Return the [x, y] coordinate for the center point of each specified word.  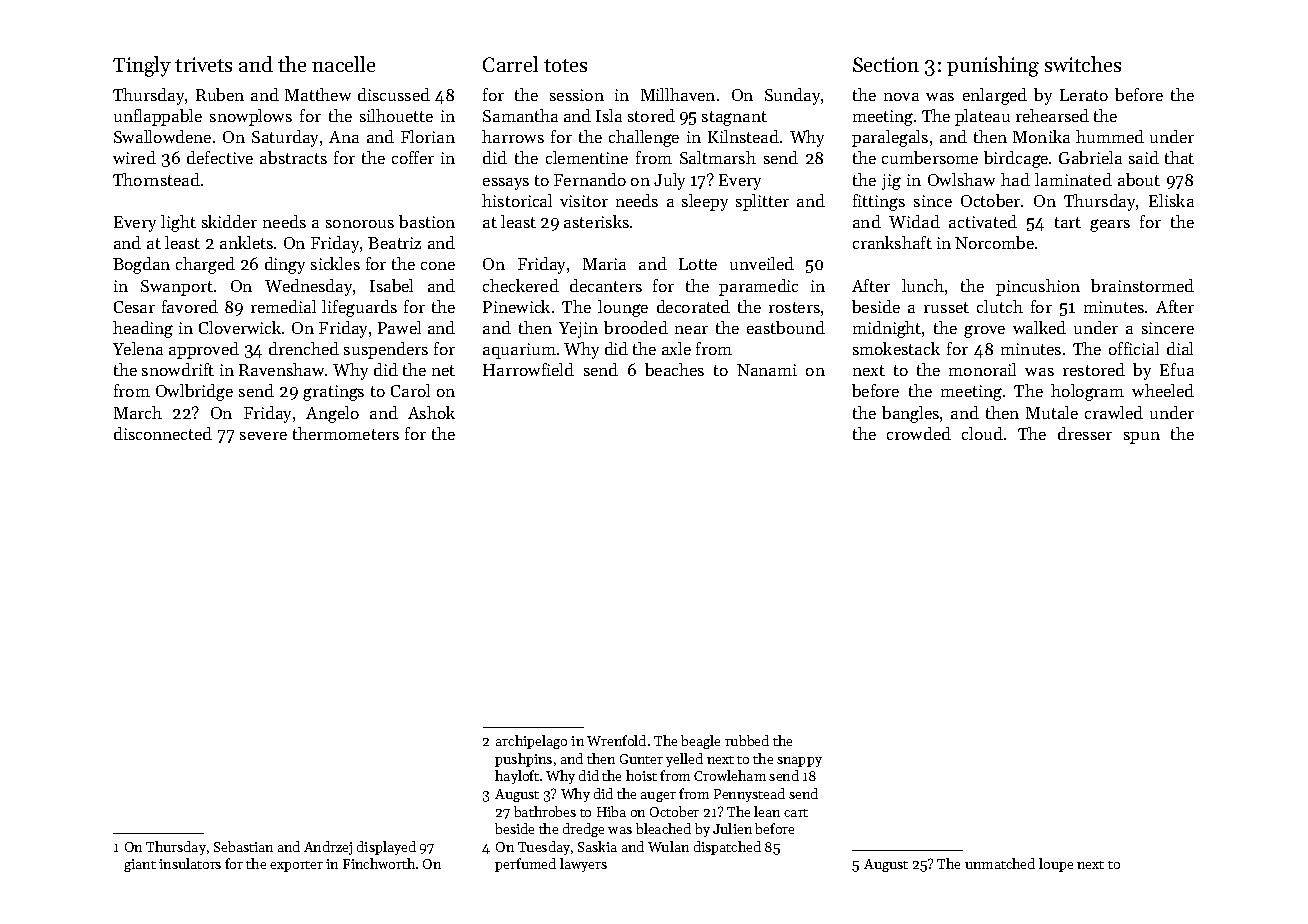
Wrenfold [616, 740]
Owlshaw [961, 179]
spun [1142, 438]
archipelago [531, 742]
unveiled [762, 263]
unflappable [158, 117]
